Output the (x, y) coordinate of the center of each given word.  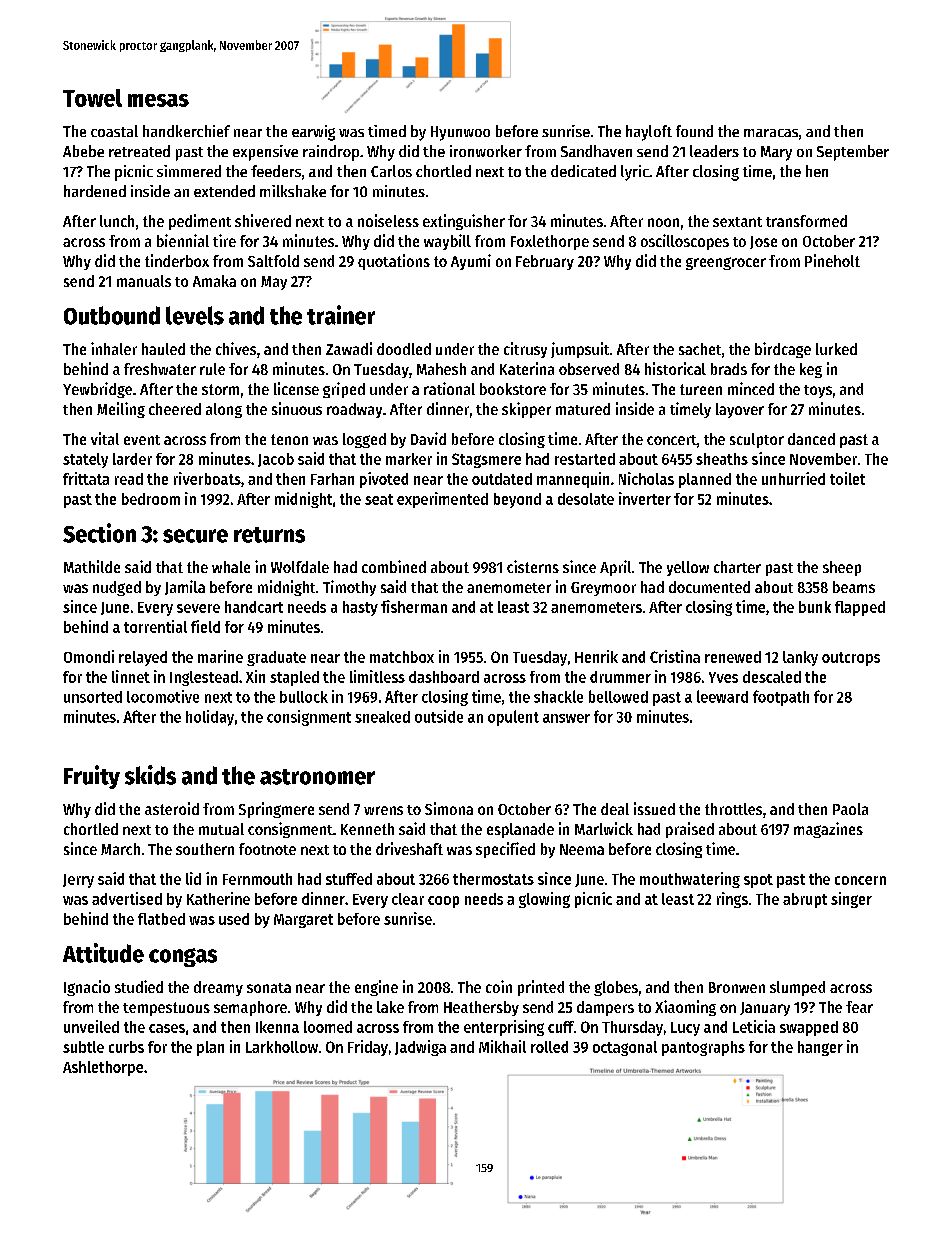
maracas (771, 133)
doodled (404, 349)
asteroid (172, 808)
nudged (117, 588)
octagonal (625, 1048)
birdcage (783, 350)
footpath (781, 698)
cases (167, 1028)
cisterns (533, 566)
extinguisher (464, 222)
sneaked (382, 717)
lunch (117, 221)
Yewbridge (97, 390)
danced (811, 439)
